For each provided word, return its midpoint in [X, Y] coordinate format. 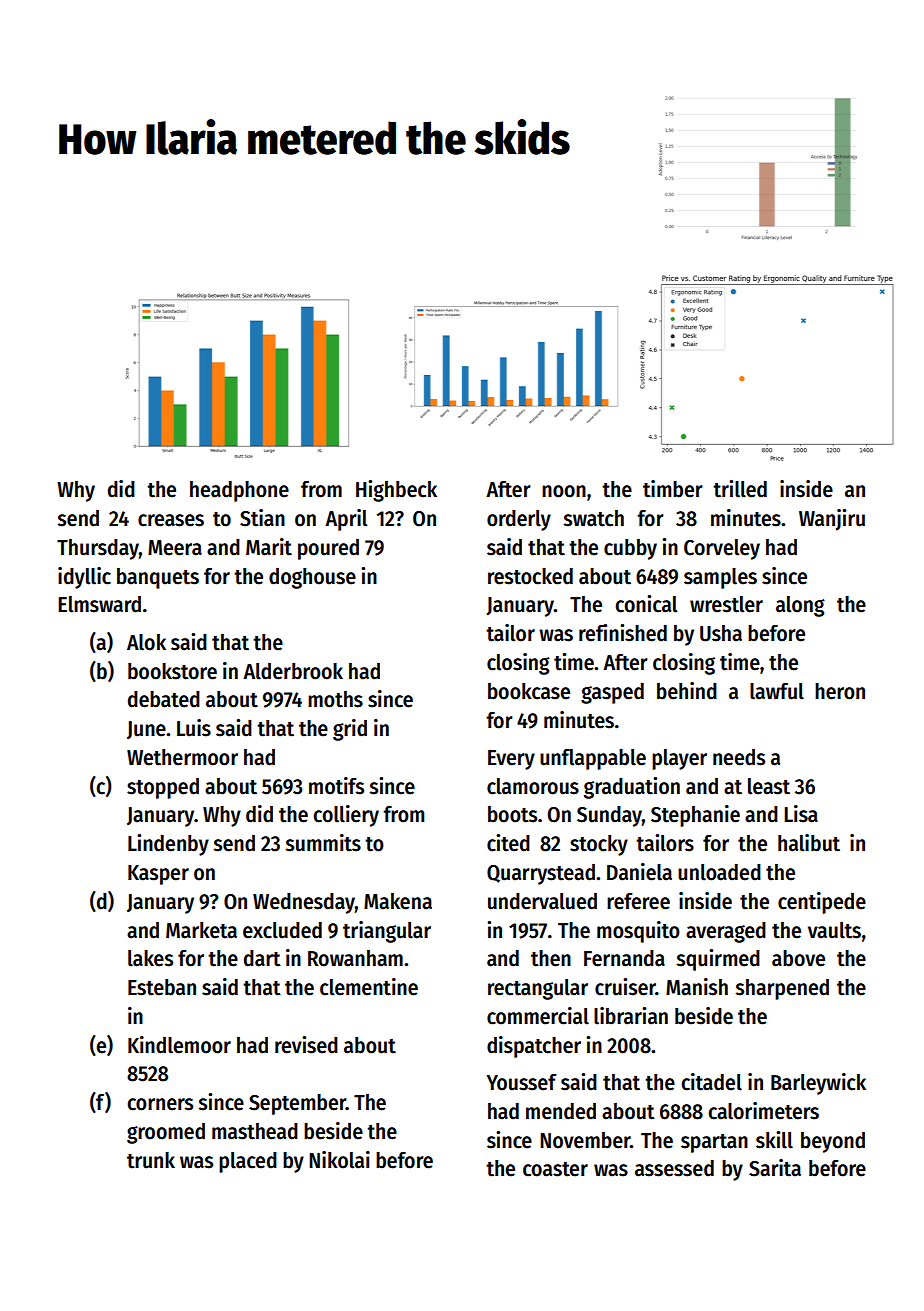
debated [164, 699]
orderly [519, 520]
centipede [822, 903]
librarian [631, 1016]
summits [323, 843]
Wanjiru [832, 520]
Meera [175, 548]
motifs [336, 786]
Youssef [522, 1082]
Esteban [162, 987]
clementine [369, 987]
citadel [711, 1082]
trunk [151, 1160]
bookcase [529, 691]
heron [840, 691]
